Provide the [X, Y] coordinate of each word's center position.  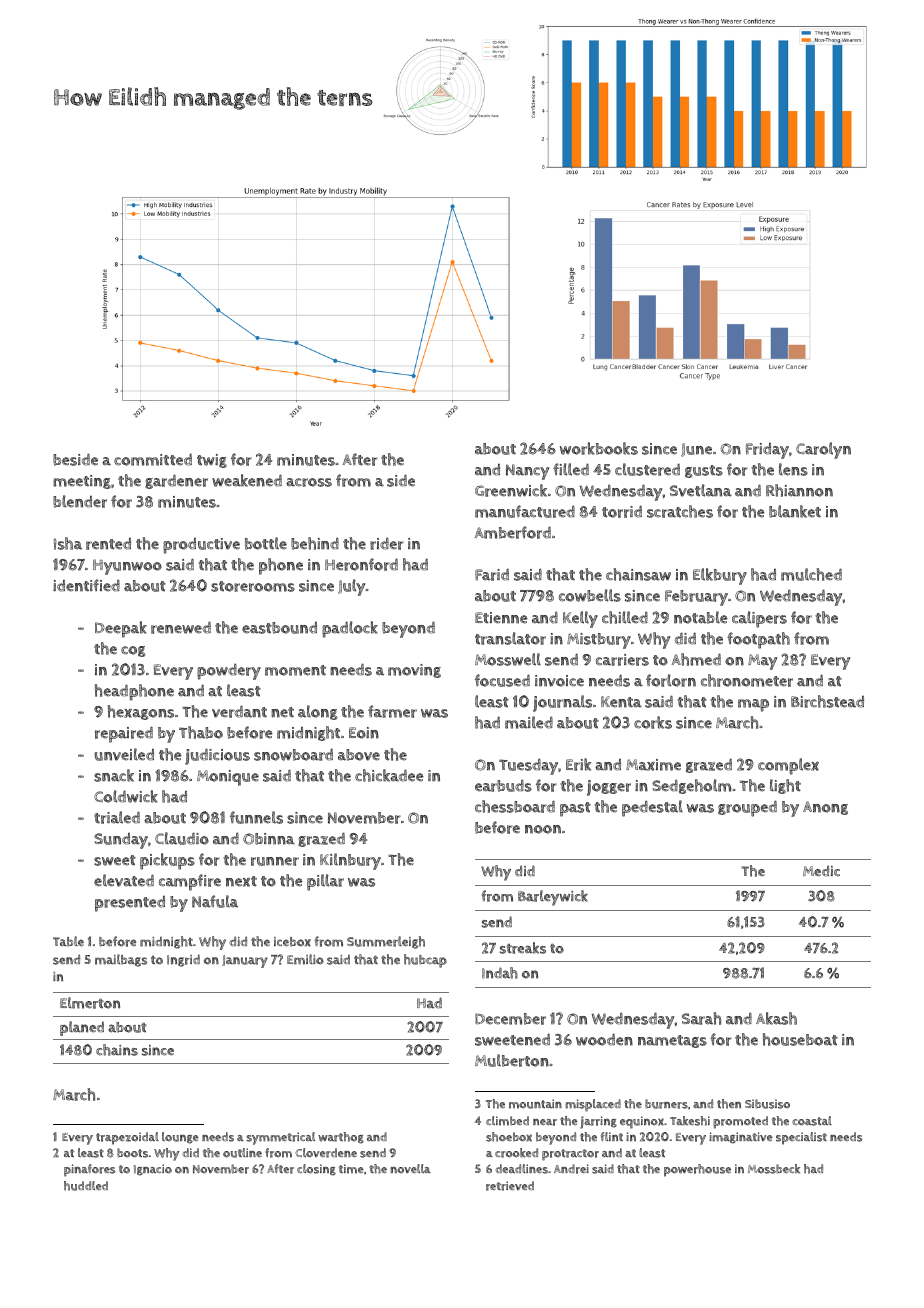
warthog [341, 1138]
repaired [124, 734]
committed [153, 459]
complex [788, 766]
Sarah [701, 1018]
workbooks [599, 448]
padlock [350, 629]
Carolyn [823, 450]
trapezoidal [127, 1138]
